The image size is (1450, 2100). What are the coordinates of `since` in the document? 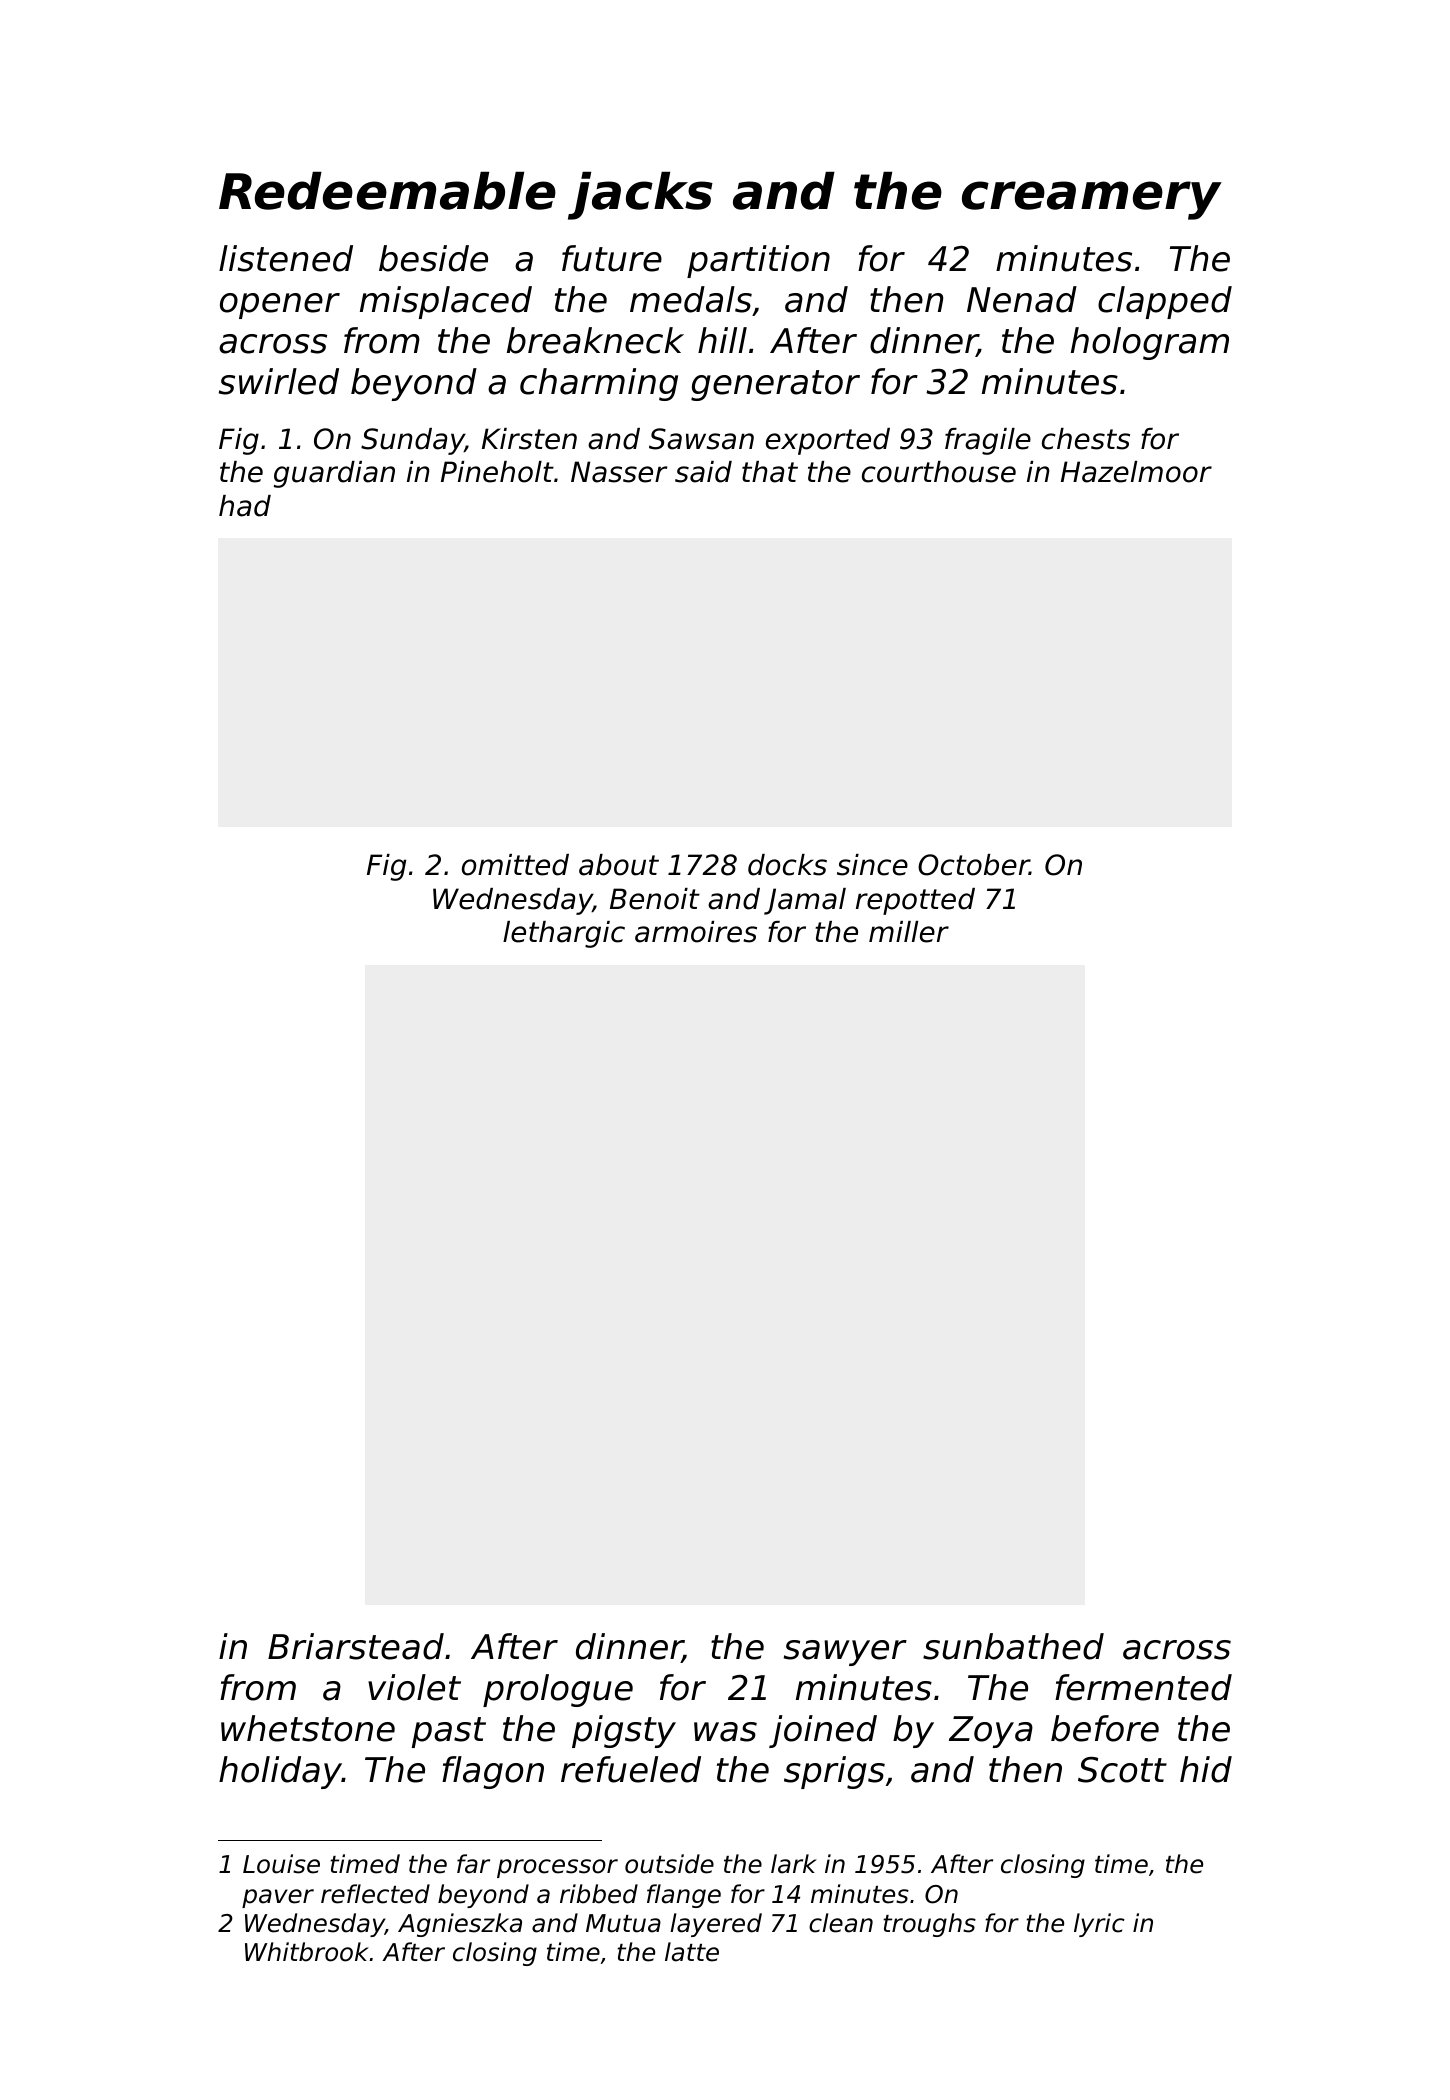 It's located at (872, 865).
